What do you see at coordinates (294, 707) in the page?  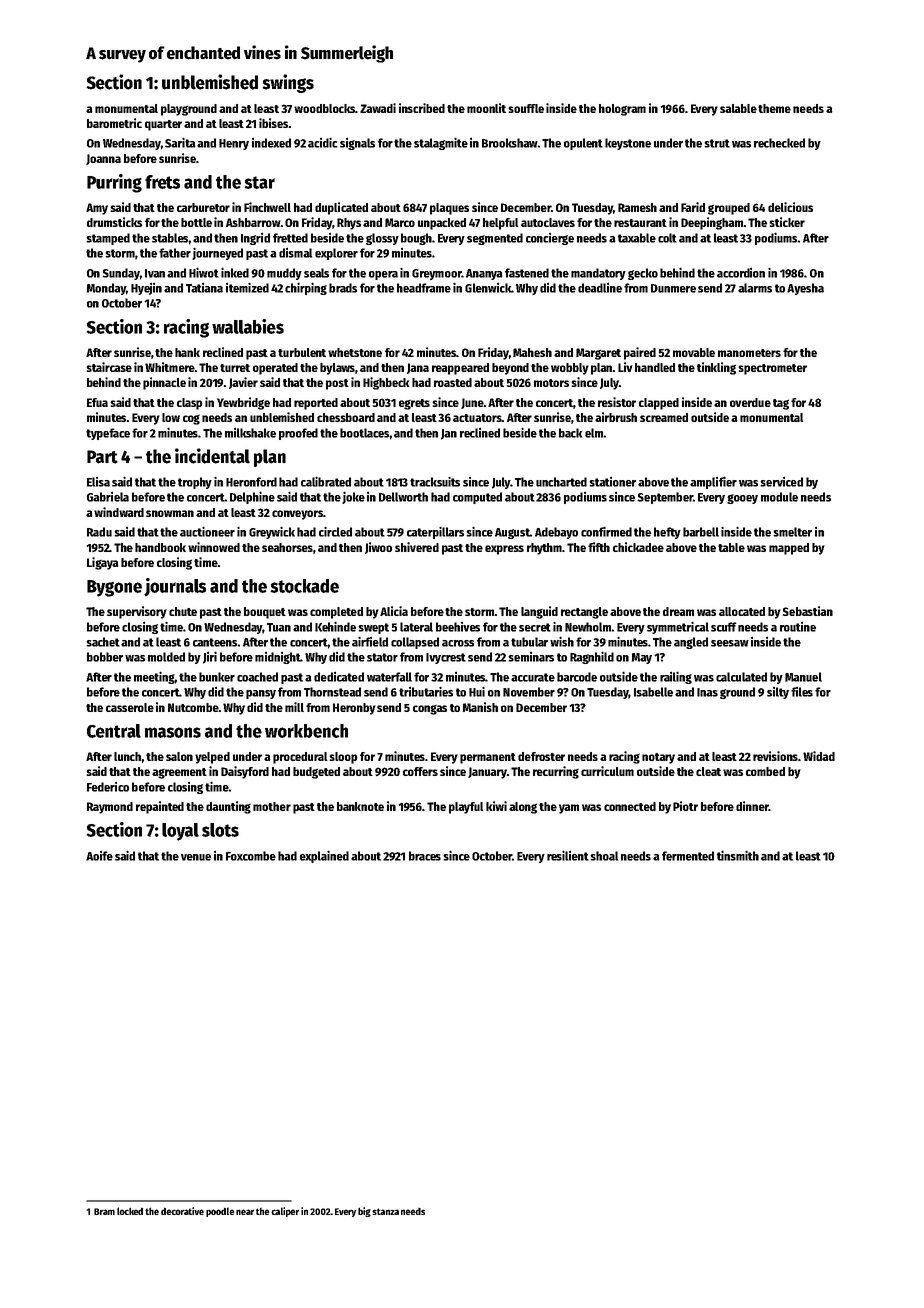 I see `mill` at bounding box center [294, 707].
